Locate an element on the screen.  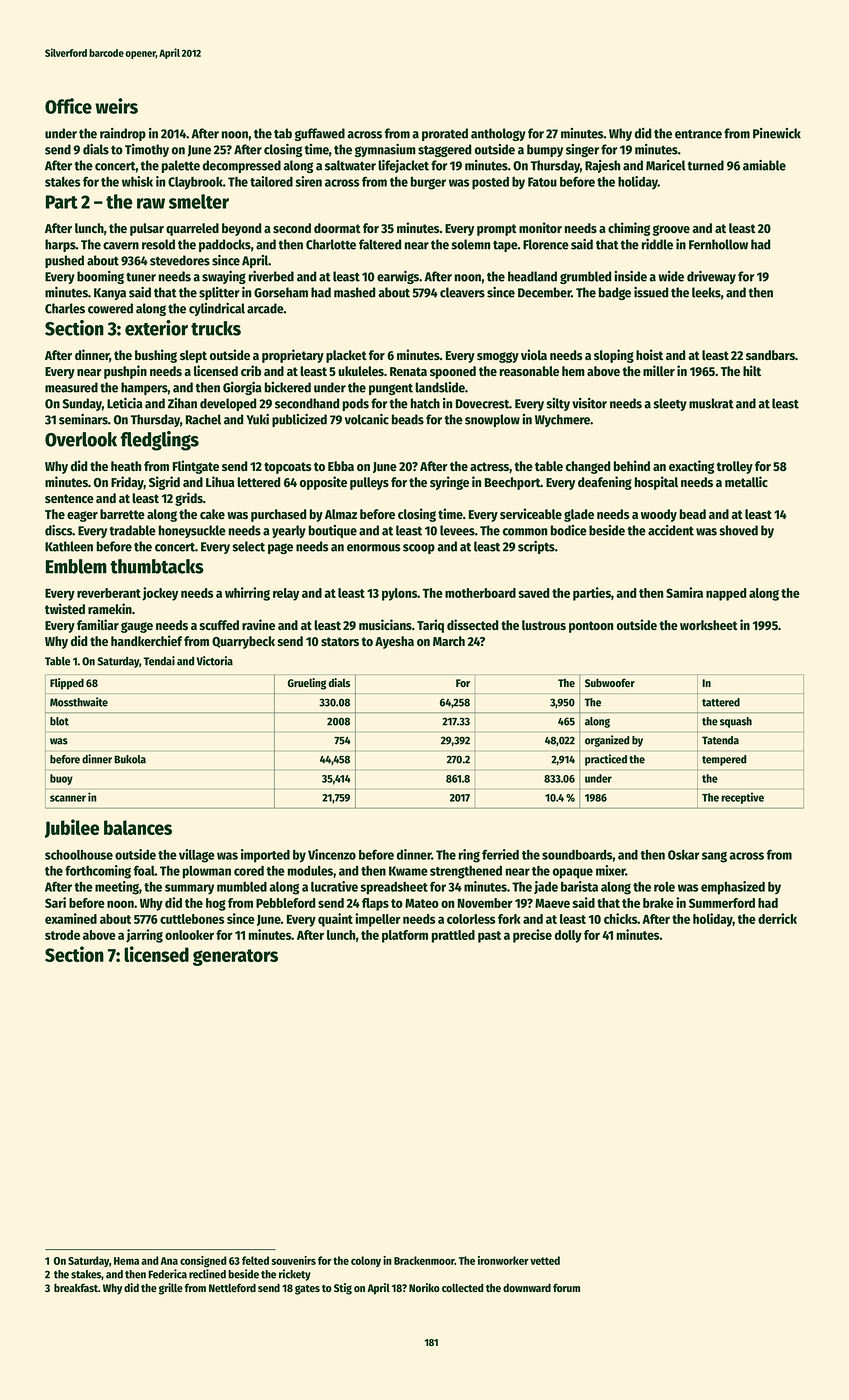
vetted is located at coordinates (545, 1260).
